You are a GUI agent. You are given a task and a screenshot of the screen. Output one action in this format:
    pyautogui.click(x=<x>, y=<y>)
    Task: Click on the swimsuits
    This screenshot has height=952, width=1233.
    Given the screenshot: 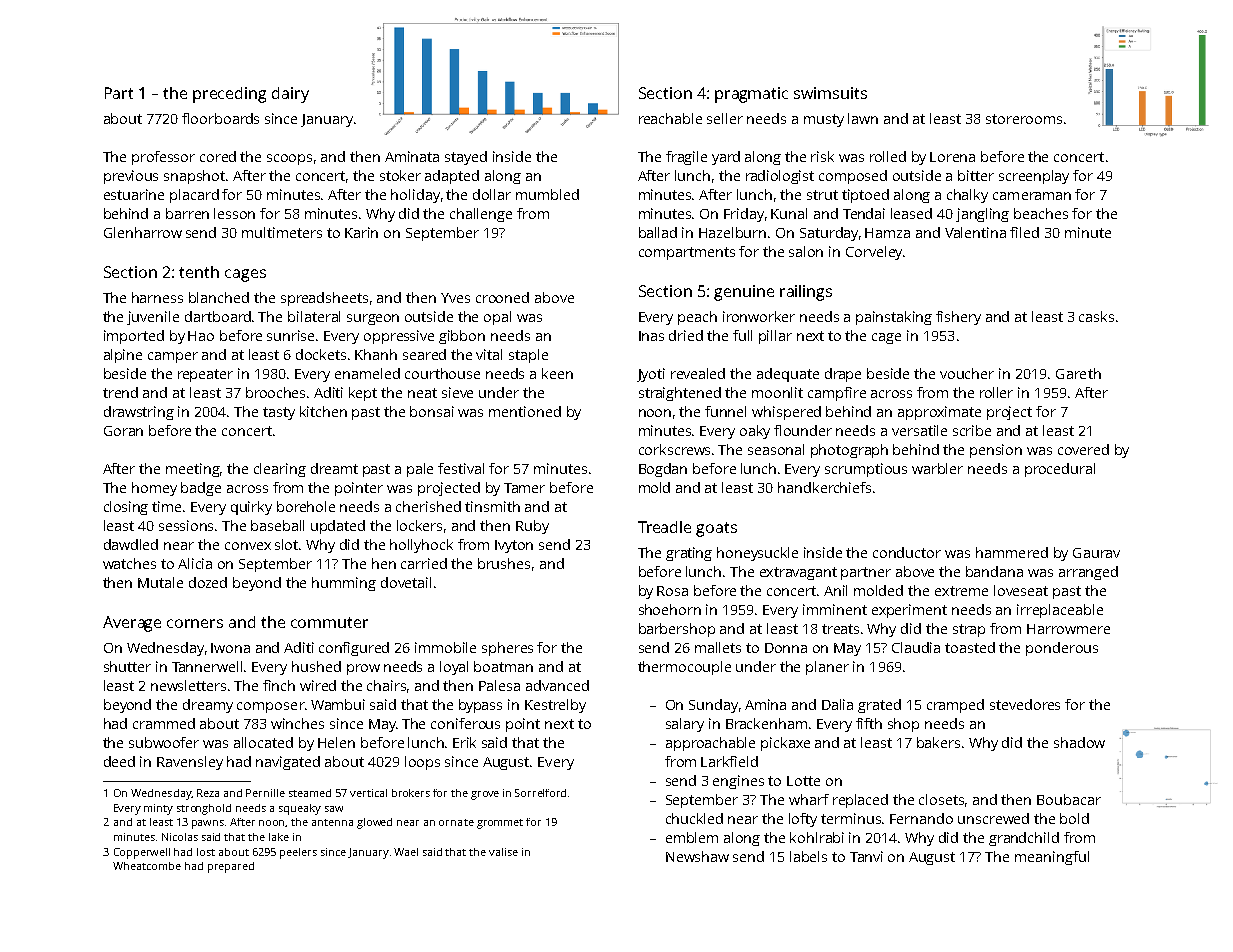 What is the action you would take?
    pyautogui.click(x=830, y=93)
